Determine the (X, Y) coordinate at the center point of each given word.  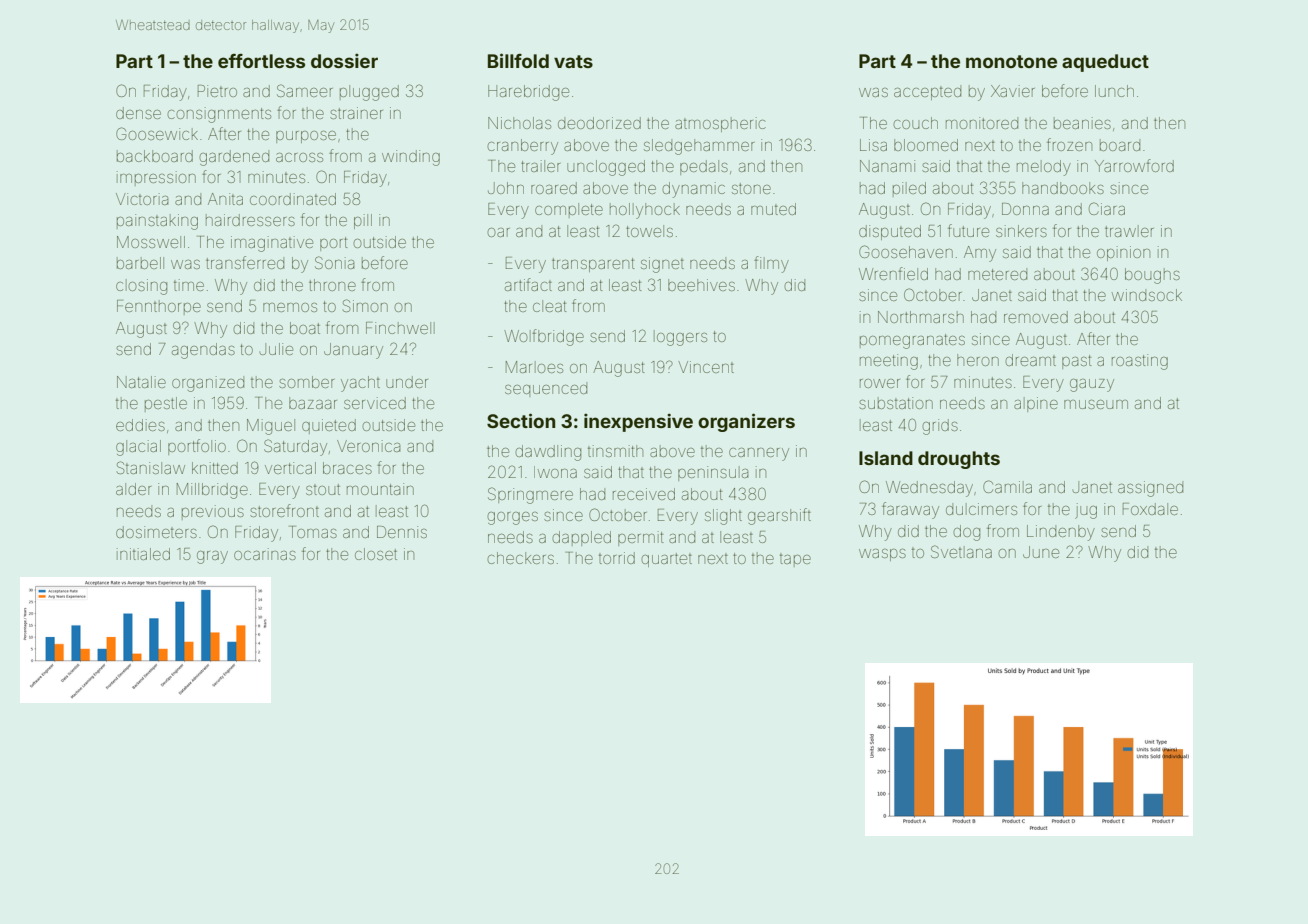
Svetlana (961, 551)
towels (649, 231)
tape (795, 560)
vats (573, 61)
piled (909, 189)
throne (332, 285)
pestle (166, 404)
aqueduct (1105, 63)
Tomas (313, 532)
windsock (1147, 295)
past (1076, 362)
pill (363, 221)
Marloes (534, 367)
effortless (261, 61)
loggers (680, 338)
